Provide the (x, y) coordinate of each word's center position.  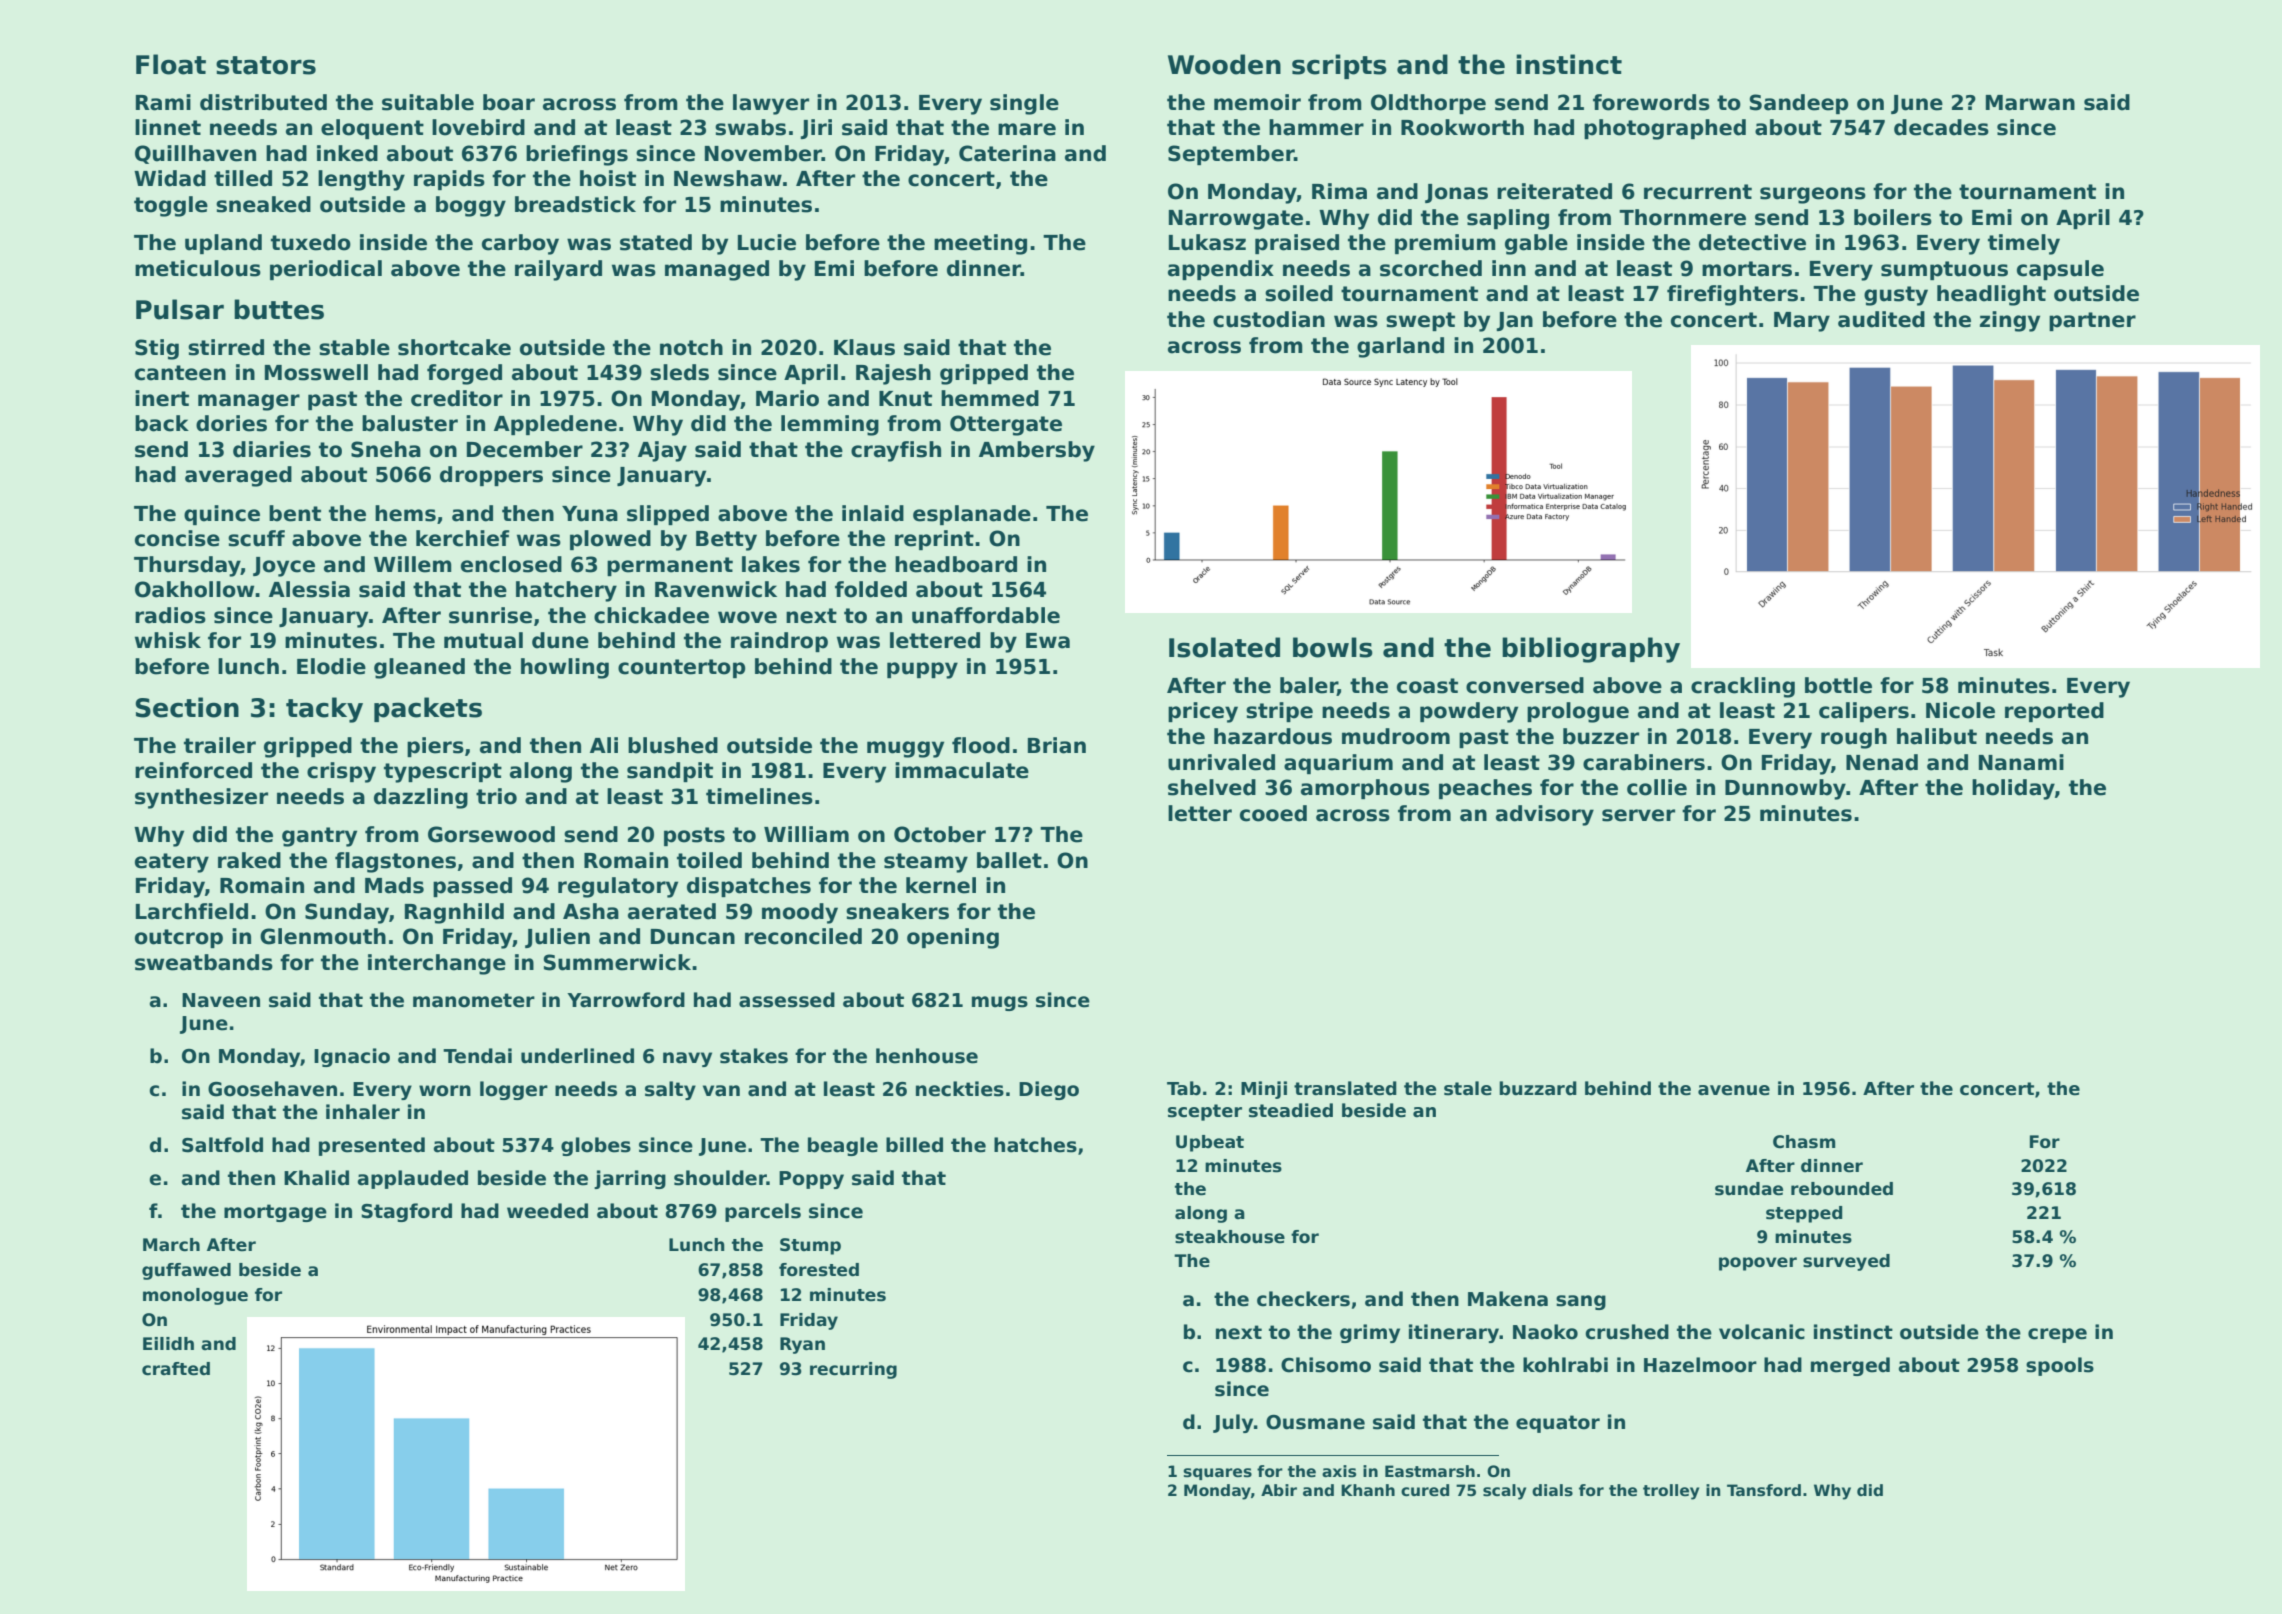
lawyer (771, 104)
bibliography (1591, 650)
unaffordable (986, 615)
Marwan (2030, 103)
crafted (176, 1369)
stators (266, 65)
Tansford (1764, 1490)
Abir (1279, 1490)
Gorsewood (491, 834)
